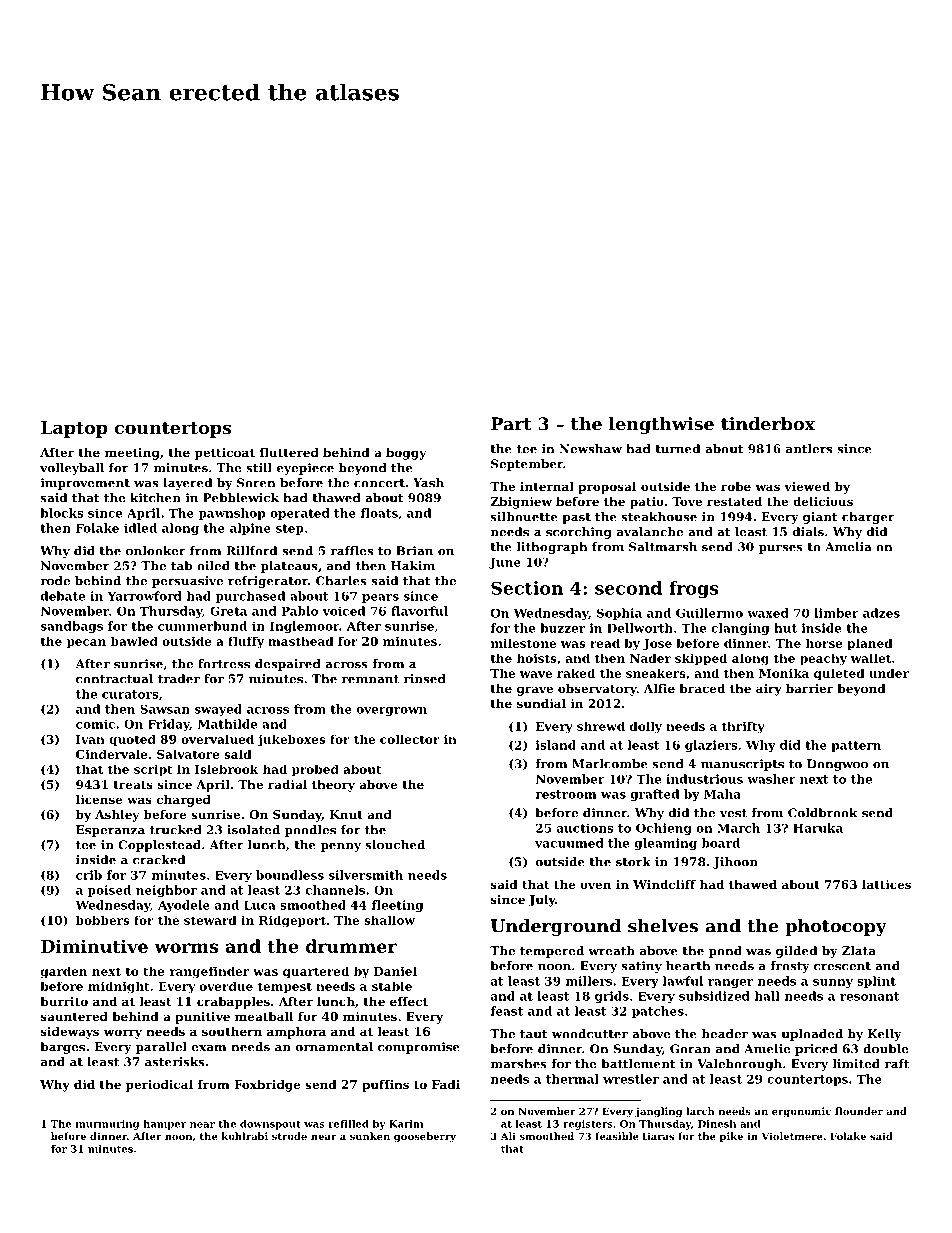  Describe the element at coordinates (527, 588) in the page. I see `Section` at that location.
